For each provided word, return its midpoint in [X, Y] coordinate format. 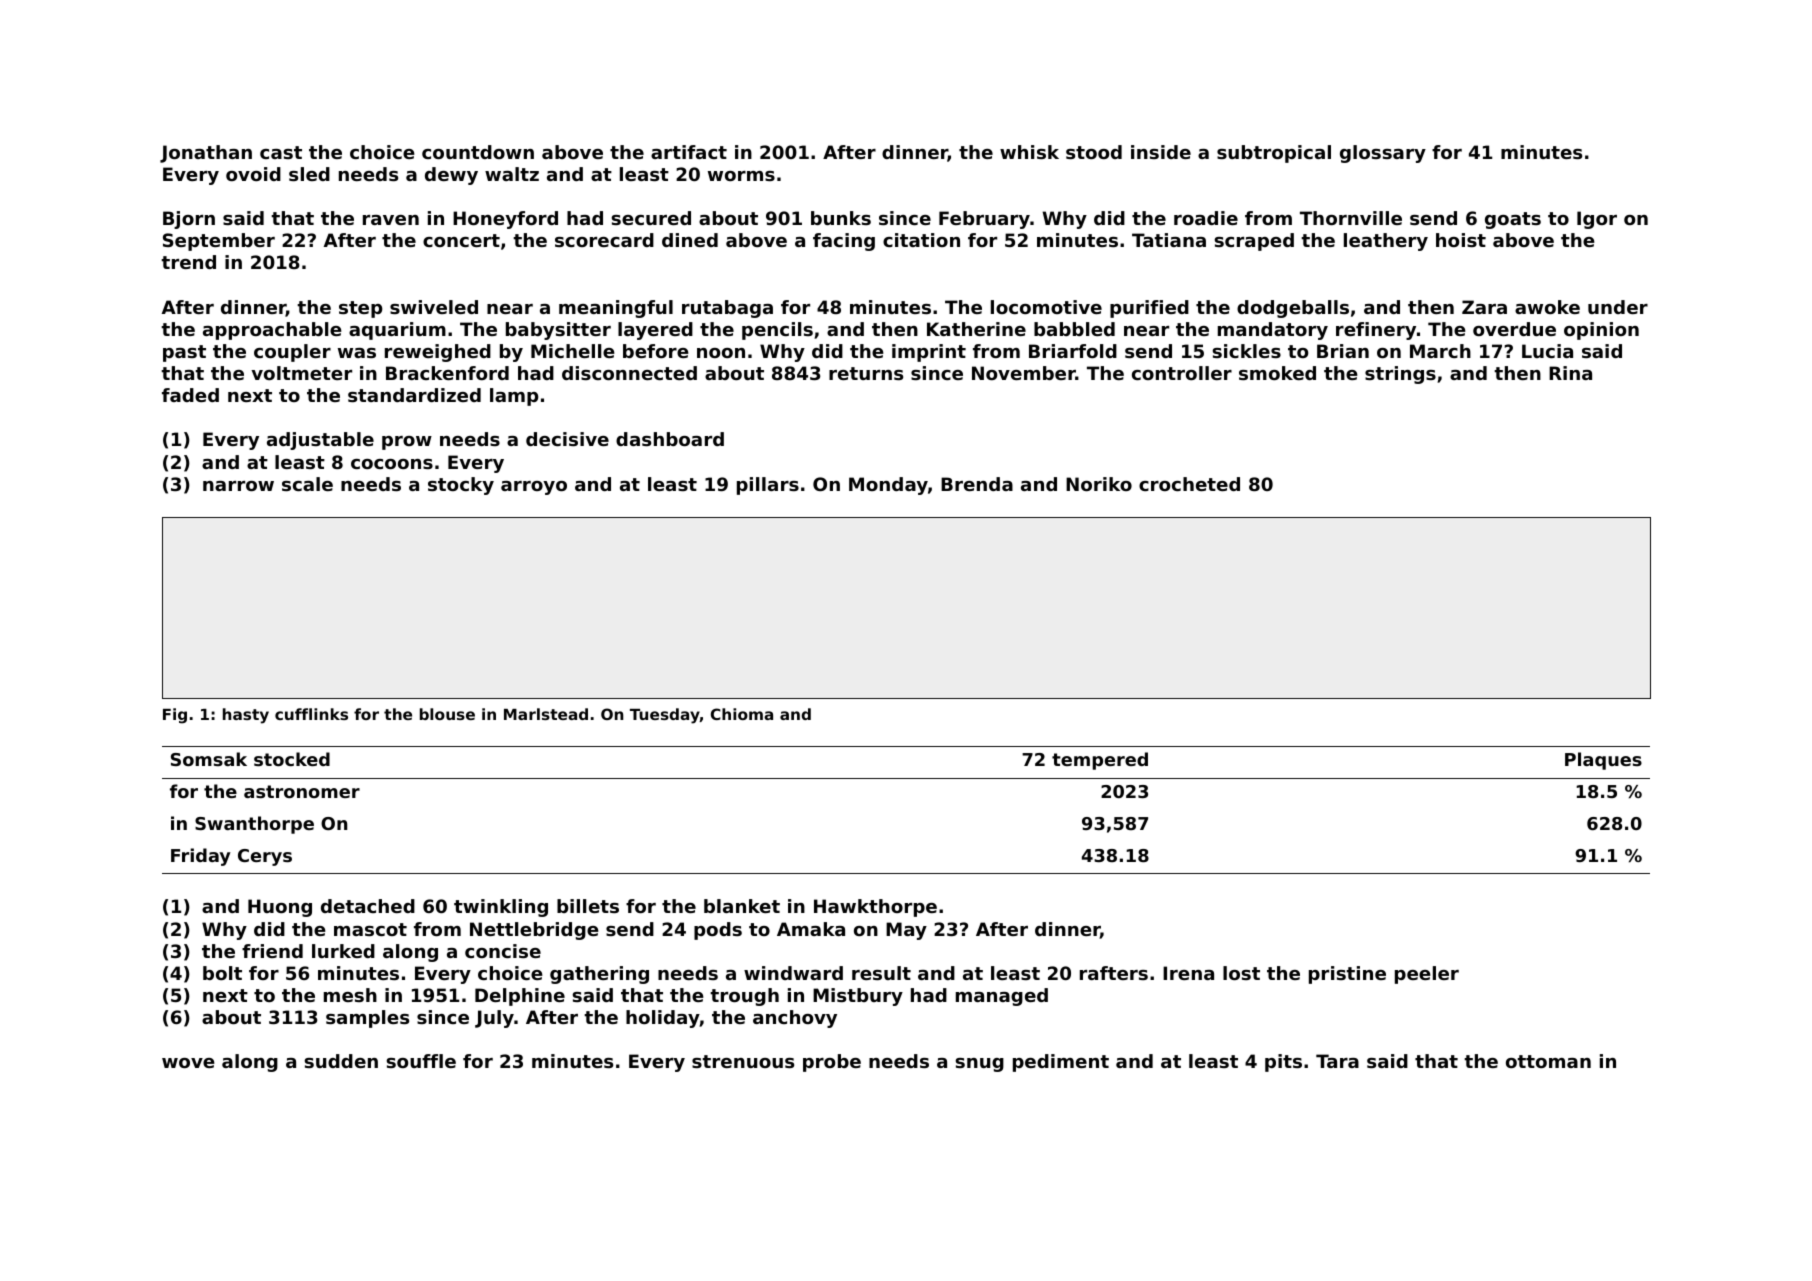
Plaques [1603, 761]
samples [367, 1019]
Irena [1188, 973]
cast [281, 152]
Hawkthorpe [875, 908]
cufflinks [311, 714]
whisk [1029, 152]
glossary [1383, 154]
